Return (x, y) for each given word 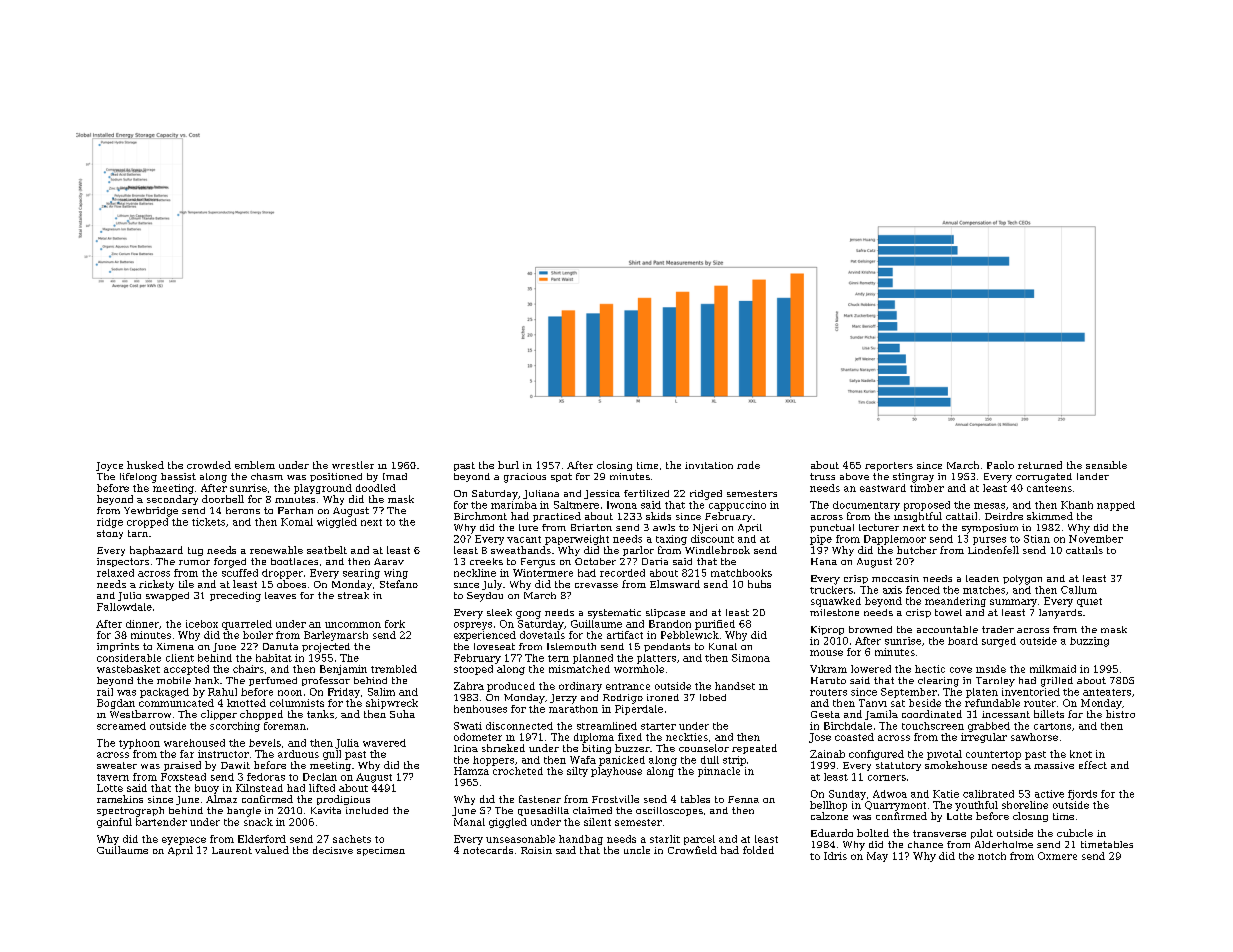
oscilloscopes (669, 811)
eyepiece (184, 841)
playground (323, 489)
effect (1093, 765)
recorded (622, 573)
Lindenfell (993, 550)
